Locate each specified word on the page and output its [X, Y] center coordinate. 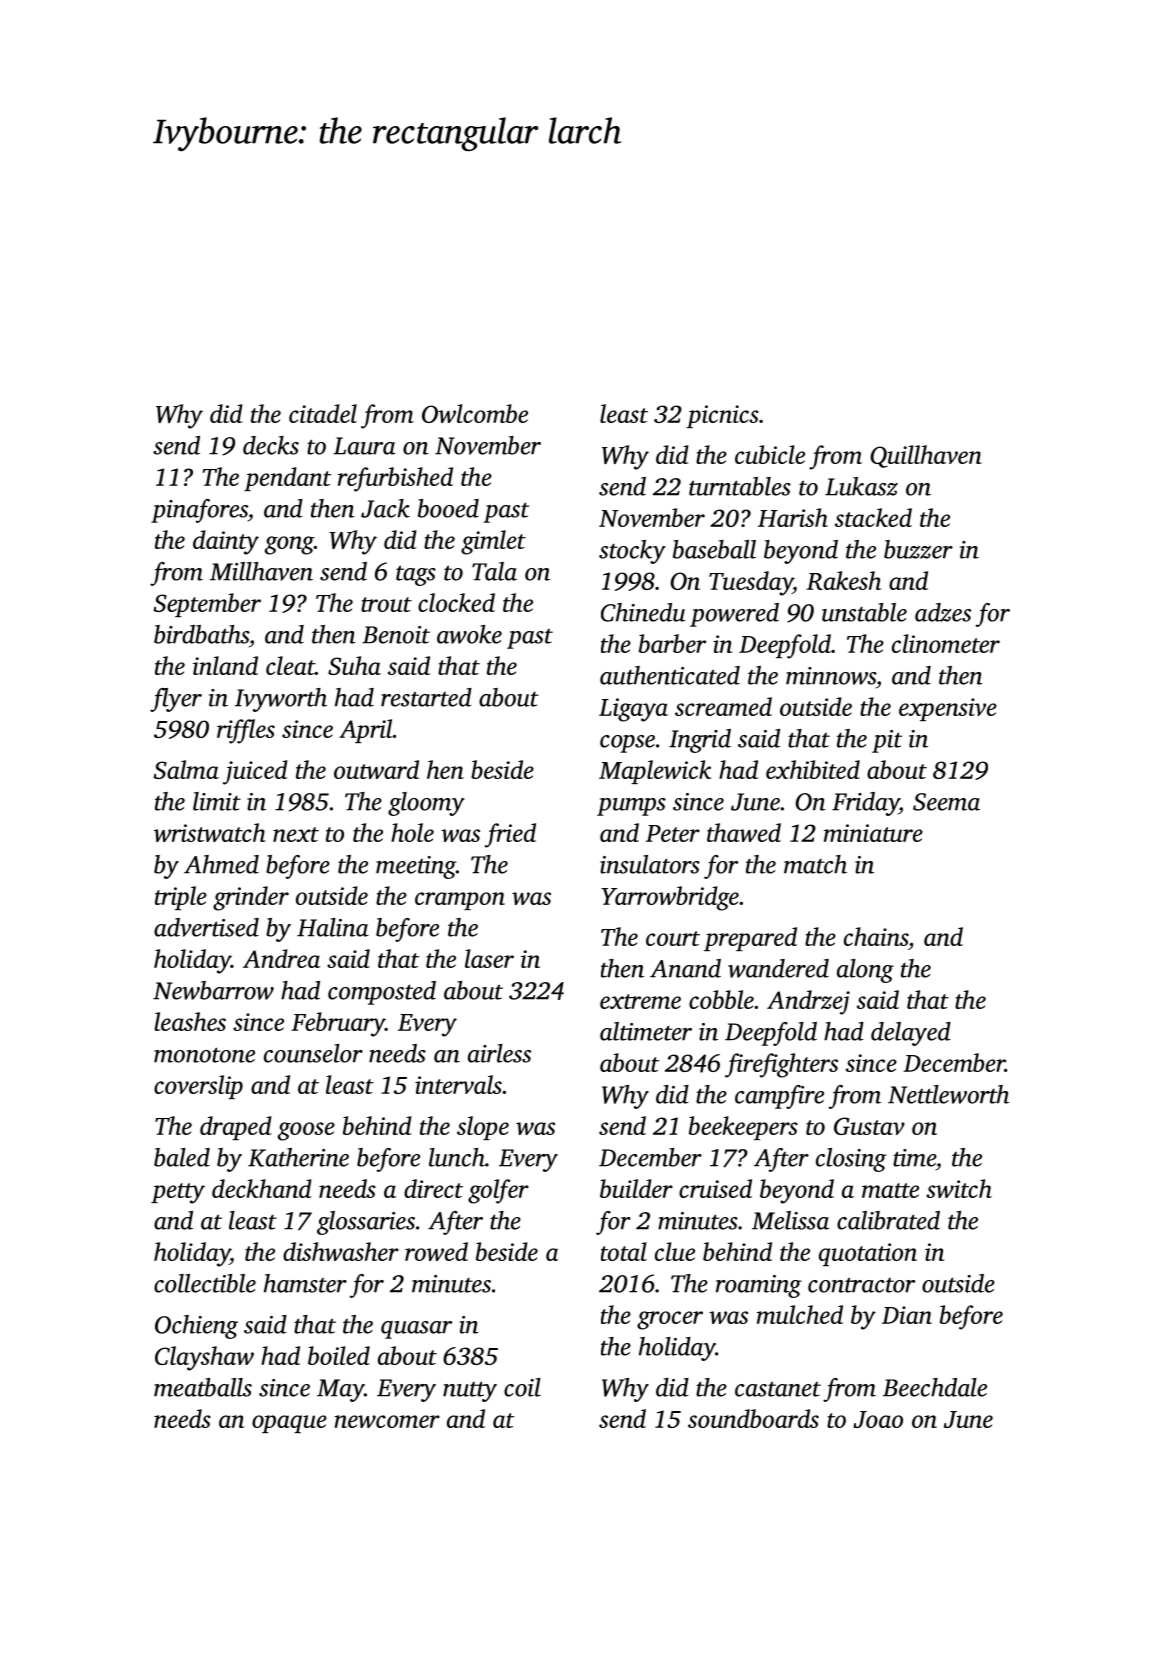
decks [271, 445]
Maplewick [655, 772]
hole [412, 832]
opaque [289, 1424]
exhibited [813, 769]
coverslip [198, 1087]
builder [636, 1188]
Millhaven [261, 571]
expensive [948, 709]
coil [522, 1387]
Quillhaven [926, 456]
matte [890, 1190]
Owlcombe [475, 413]
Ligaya [633, 710]
